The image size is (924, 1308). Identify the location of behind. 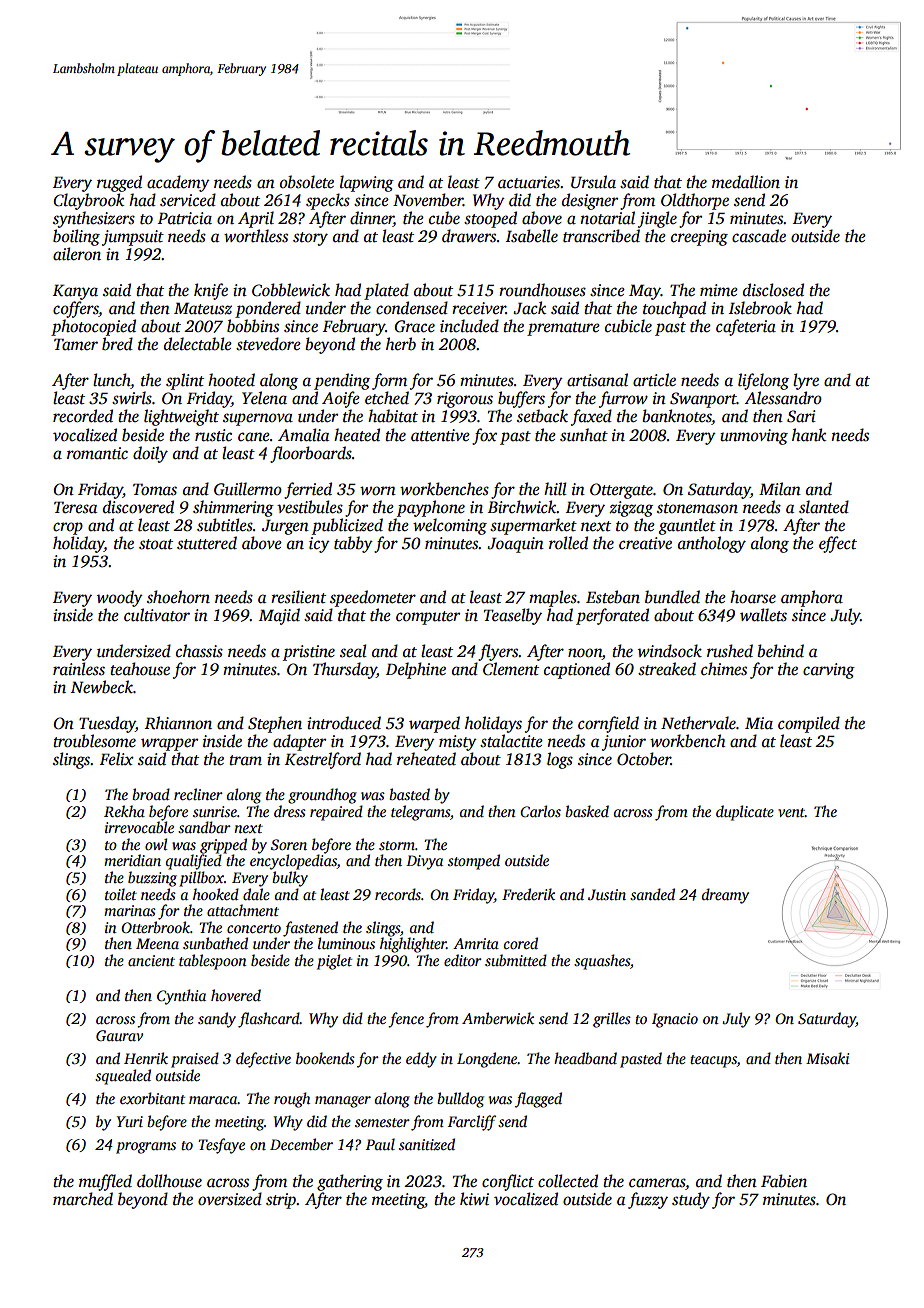
(780, 651).
